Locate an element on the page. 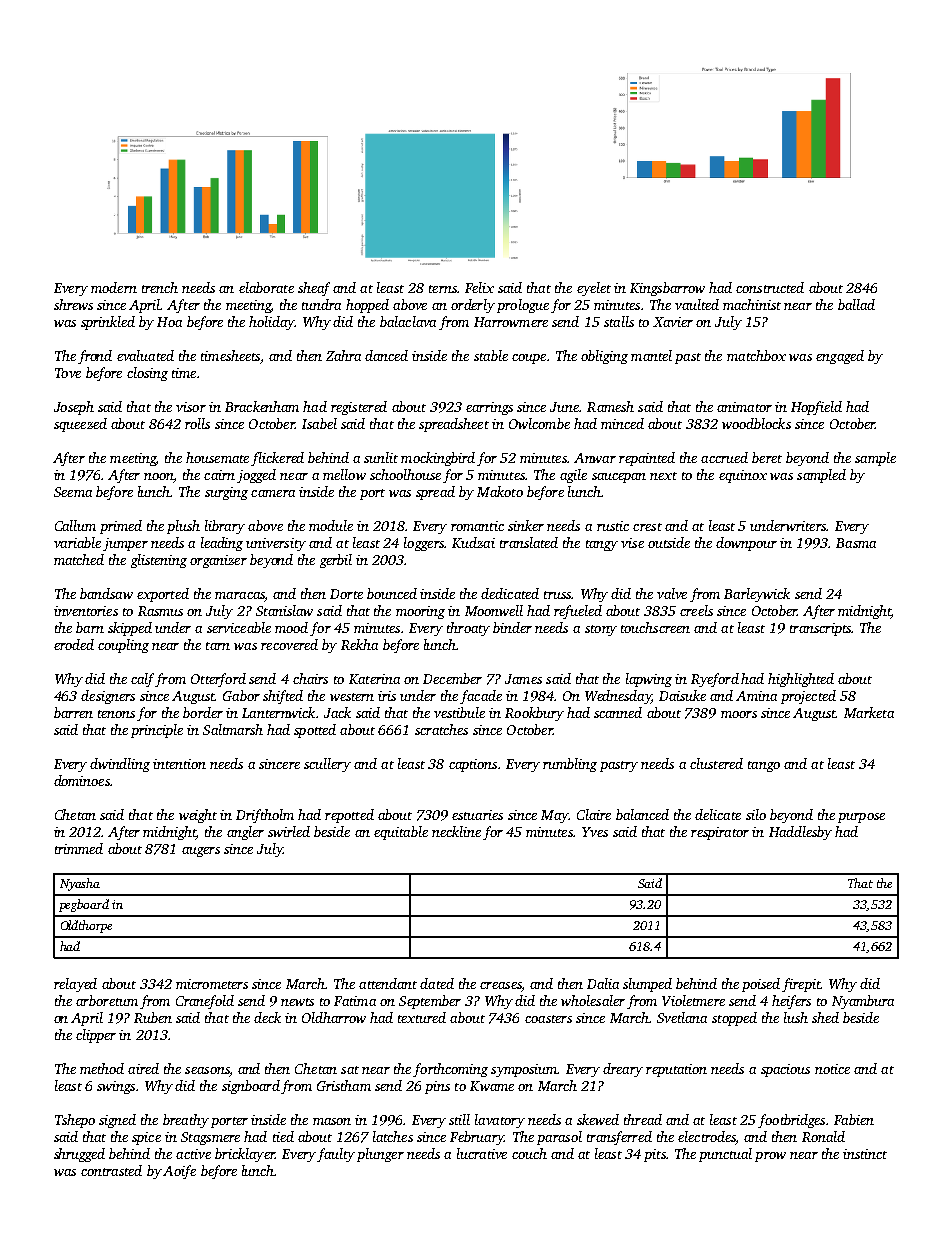 The width and height of the page is (952, 1233). valve is located at coordinates (672, 593).
